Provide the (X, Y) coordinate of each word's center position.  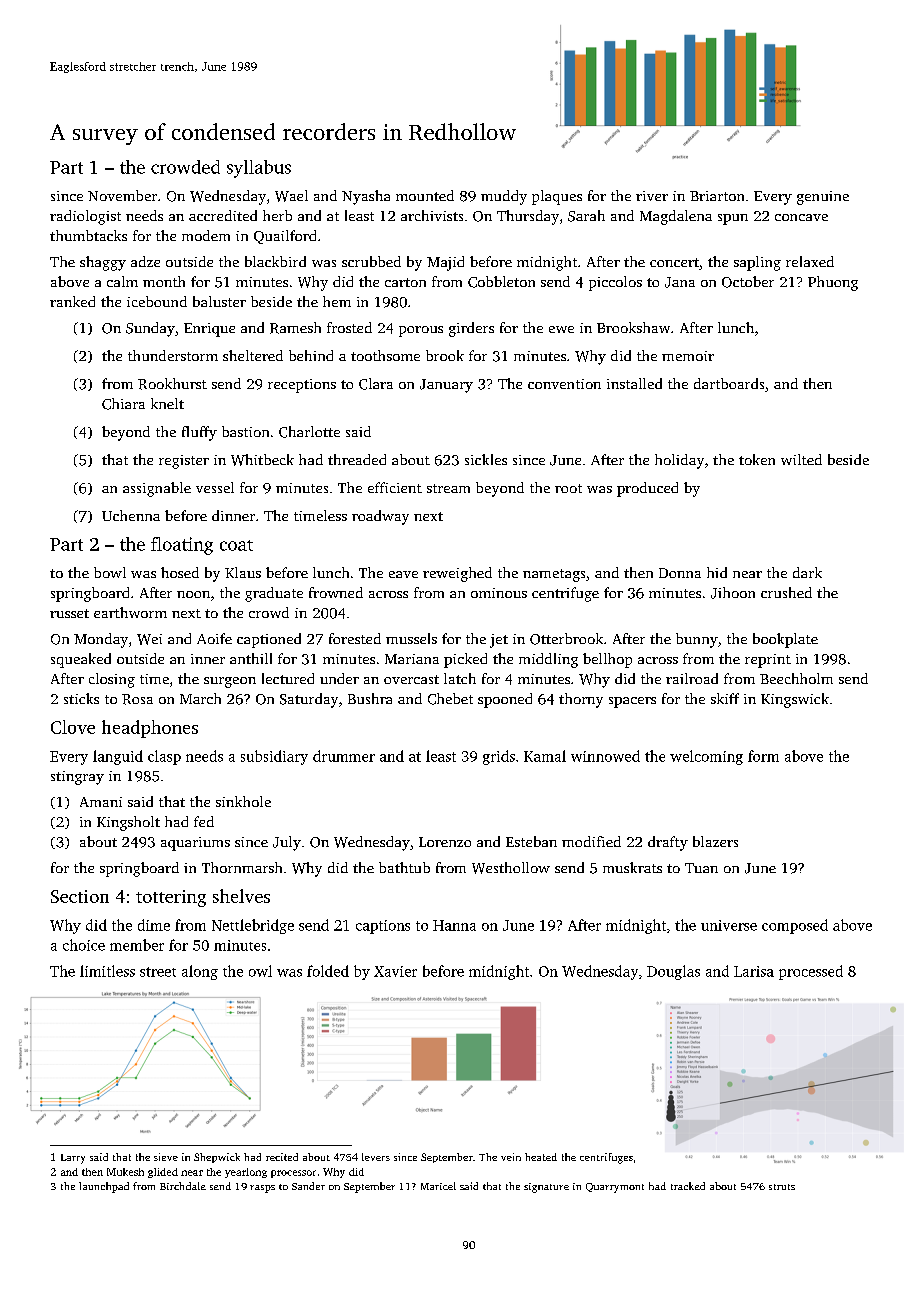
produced (647, 489)
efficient (395, 487)
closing (112, 680)
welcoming (706, 757)
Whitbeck (262, 460)
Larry (73, 1159)
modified (591, 841)
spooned (505, 700)
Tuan (701, 868)
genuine (823, 198)
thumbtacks (88, 235)
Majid (445, 263)
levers (376, 1157)
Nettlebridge (253, 926)
